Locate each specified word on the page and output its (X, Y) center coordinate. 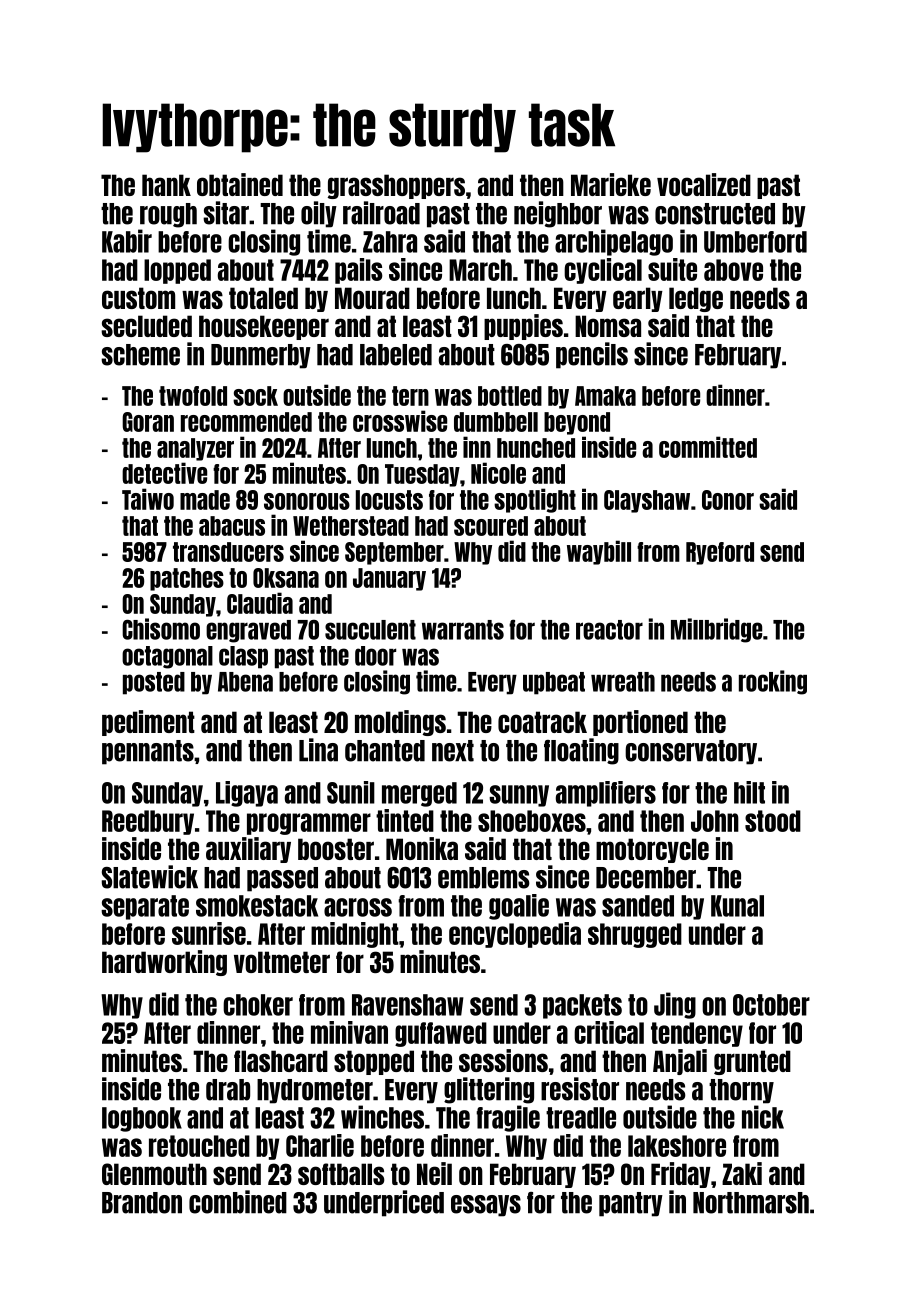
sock (255, 396)
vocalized (704, 184)
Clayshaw (647, 501)
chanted (385, 751)
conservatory (691, 752)
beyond (577, 423)
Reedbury (148, 822)
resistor (580, 1089)
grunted (752, 1062)
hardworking (164, 963)
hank (166, 185)
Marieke (611, 184)
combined (238, 1202)
